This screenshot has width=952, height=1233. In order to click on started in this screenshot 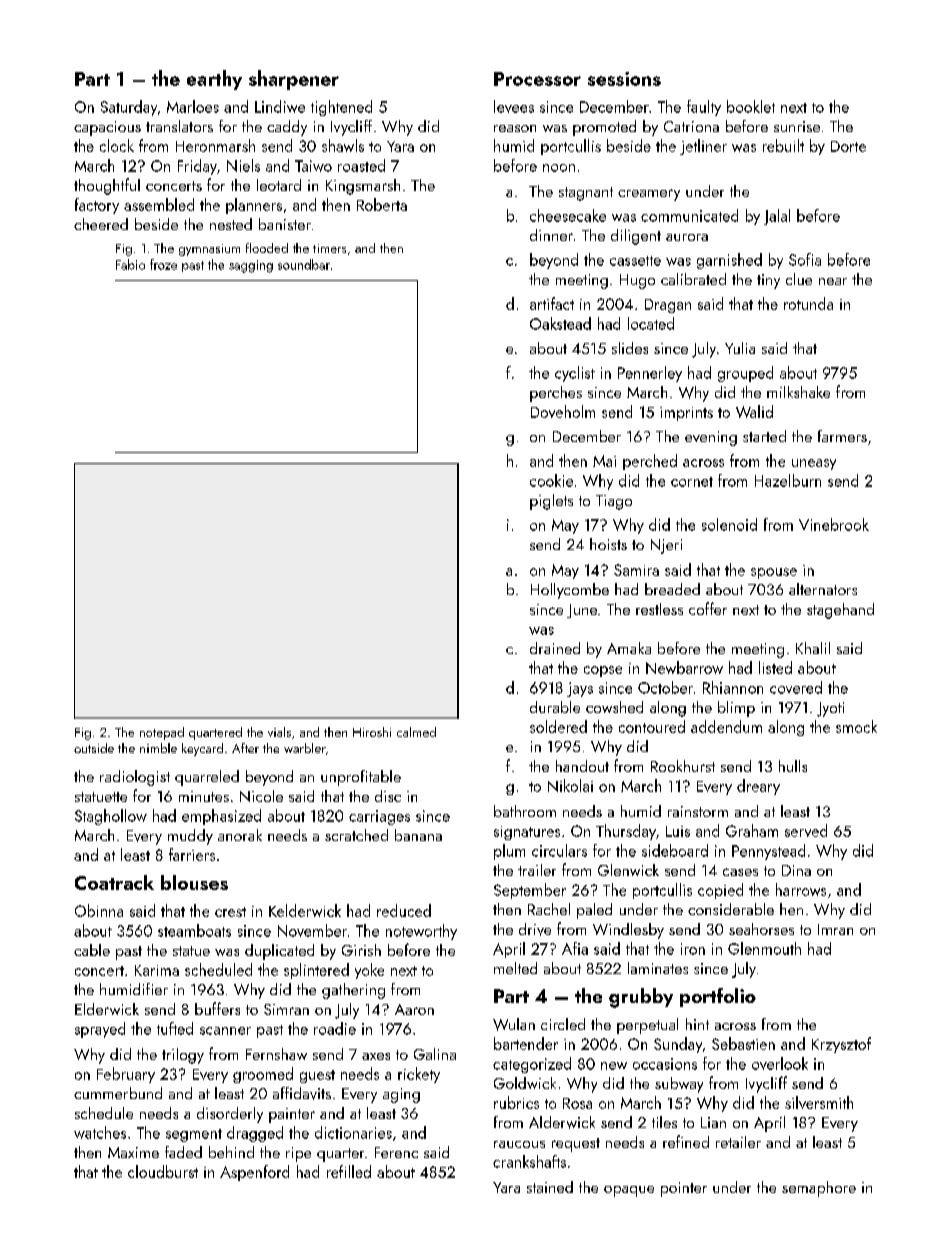, I will do `click(764, 436)`.
